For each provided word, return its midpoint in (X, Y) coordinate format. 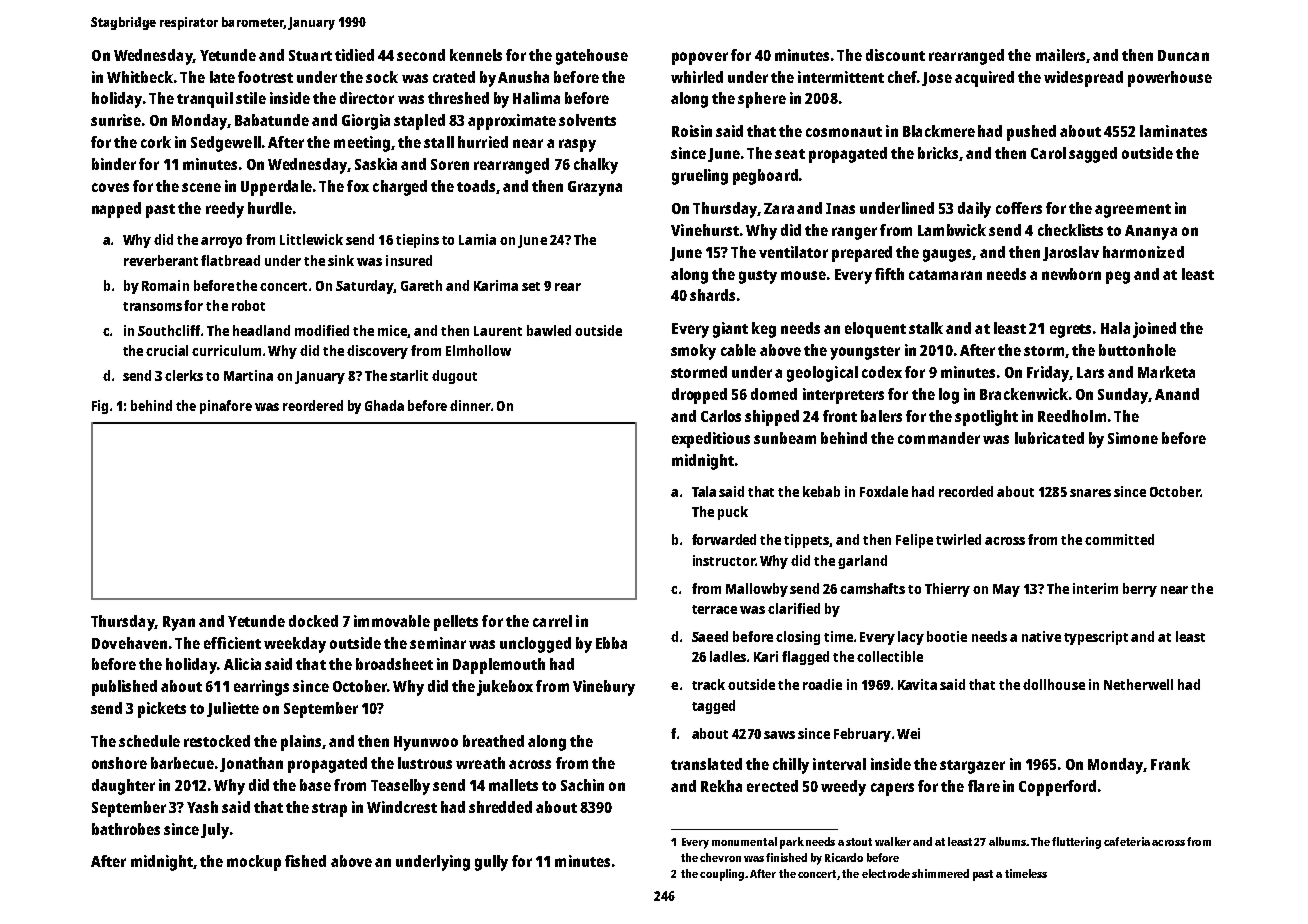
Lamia (477, 239)
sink (341, 260)
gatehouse (592, 57)
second (421, 55)
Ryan (179, 623)
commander (939, 438)
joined (1154, 330)
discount (895, 55)
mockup (254, 863)
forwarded (724, 539)
